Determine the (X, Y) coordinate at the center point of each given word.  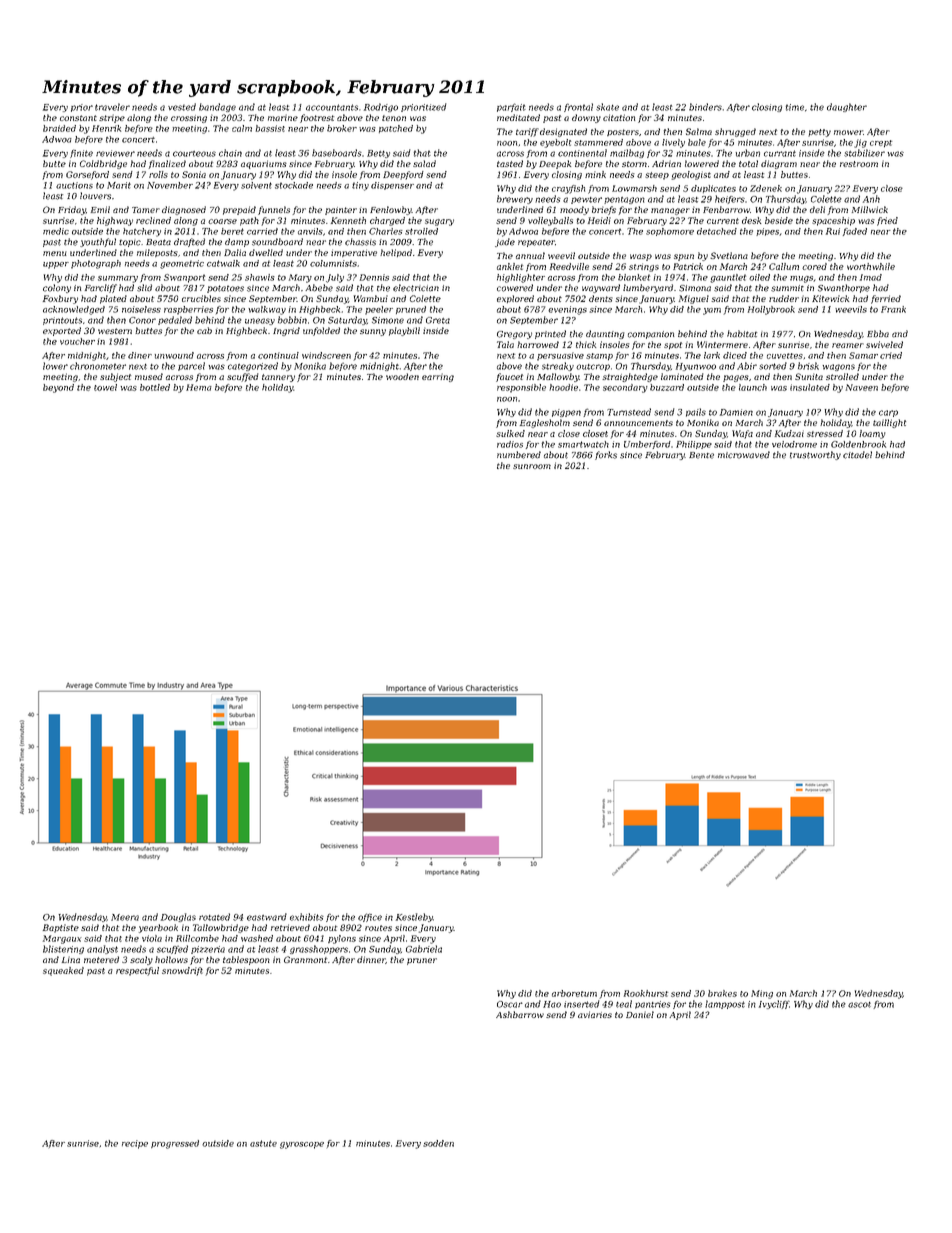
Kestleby (414, 917)
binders (705, 107)
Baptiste (61, 928)
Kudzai (789, 433)
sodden (438, 1143)
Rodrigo (381, 107)
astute (263, 1143)
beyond (58, 388)
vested (182, 107)
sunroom (532, 466)
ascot (859, 1005)
